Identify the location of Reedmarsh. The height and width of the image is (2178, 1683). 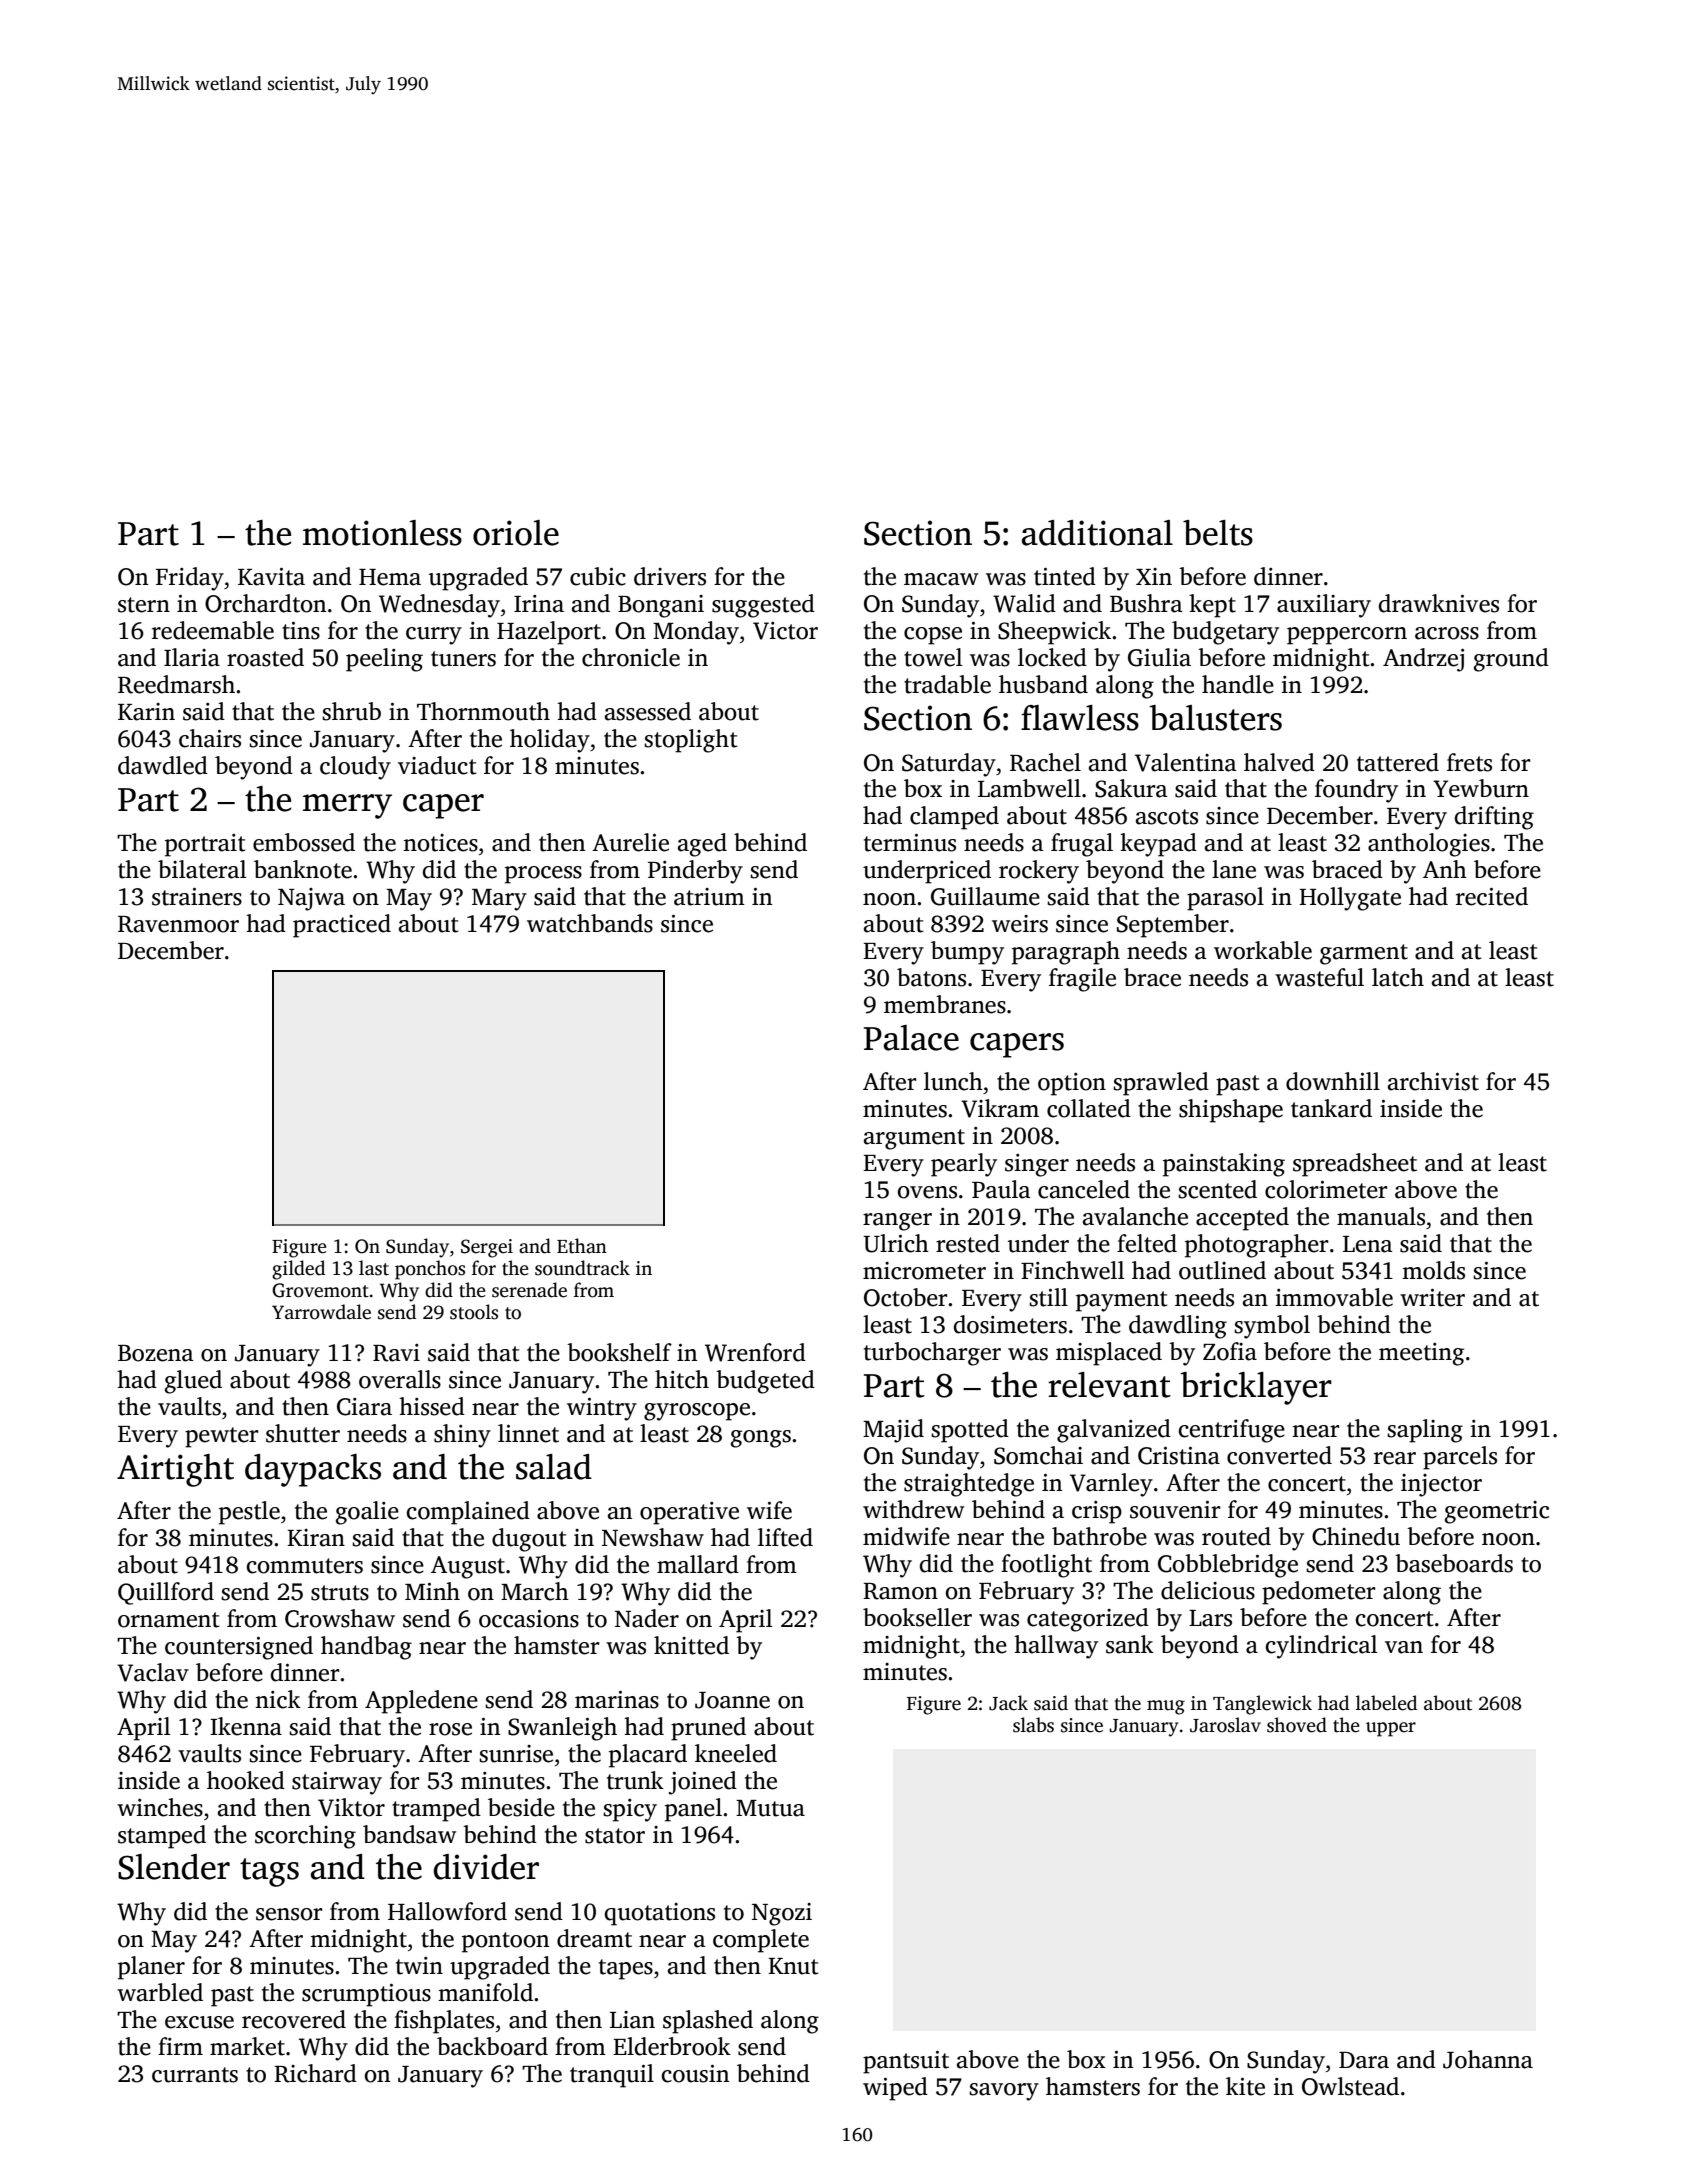
(176, 684).
